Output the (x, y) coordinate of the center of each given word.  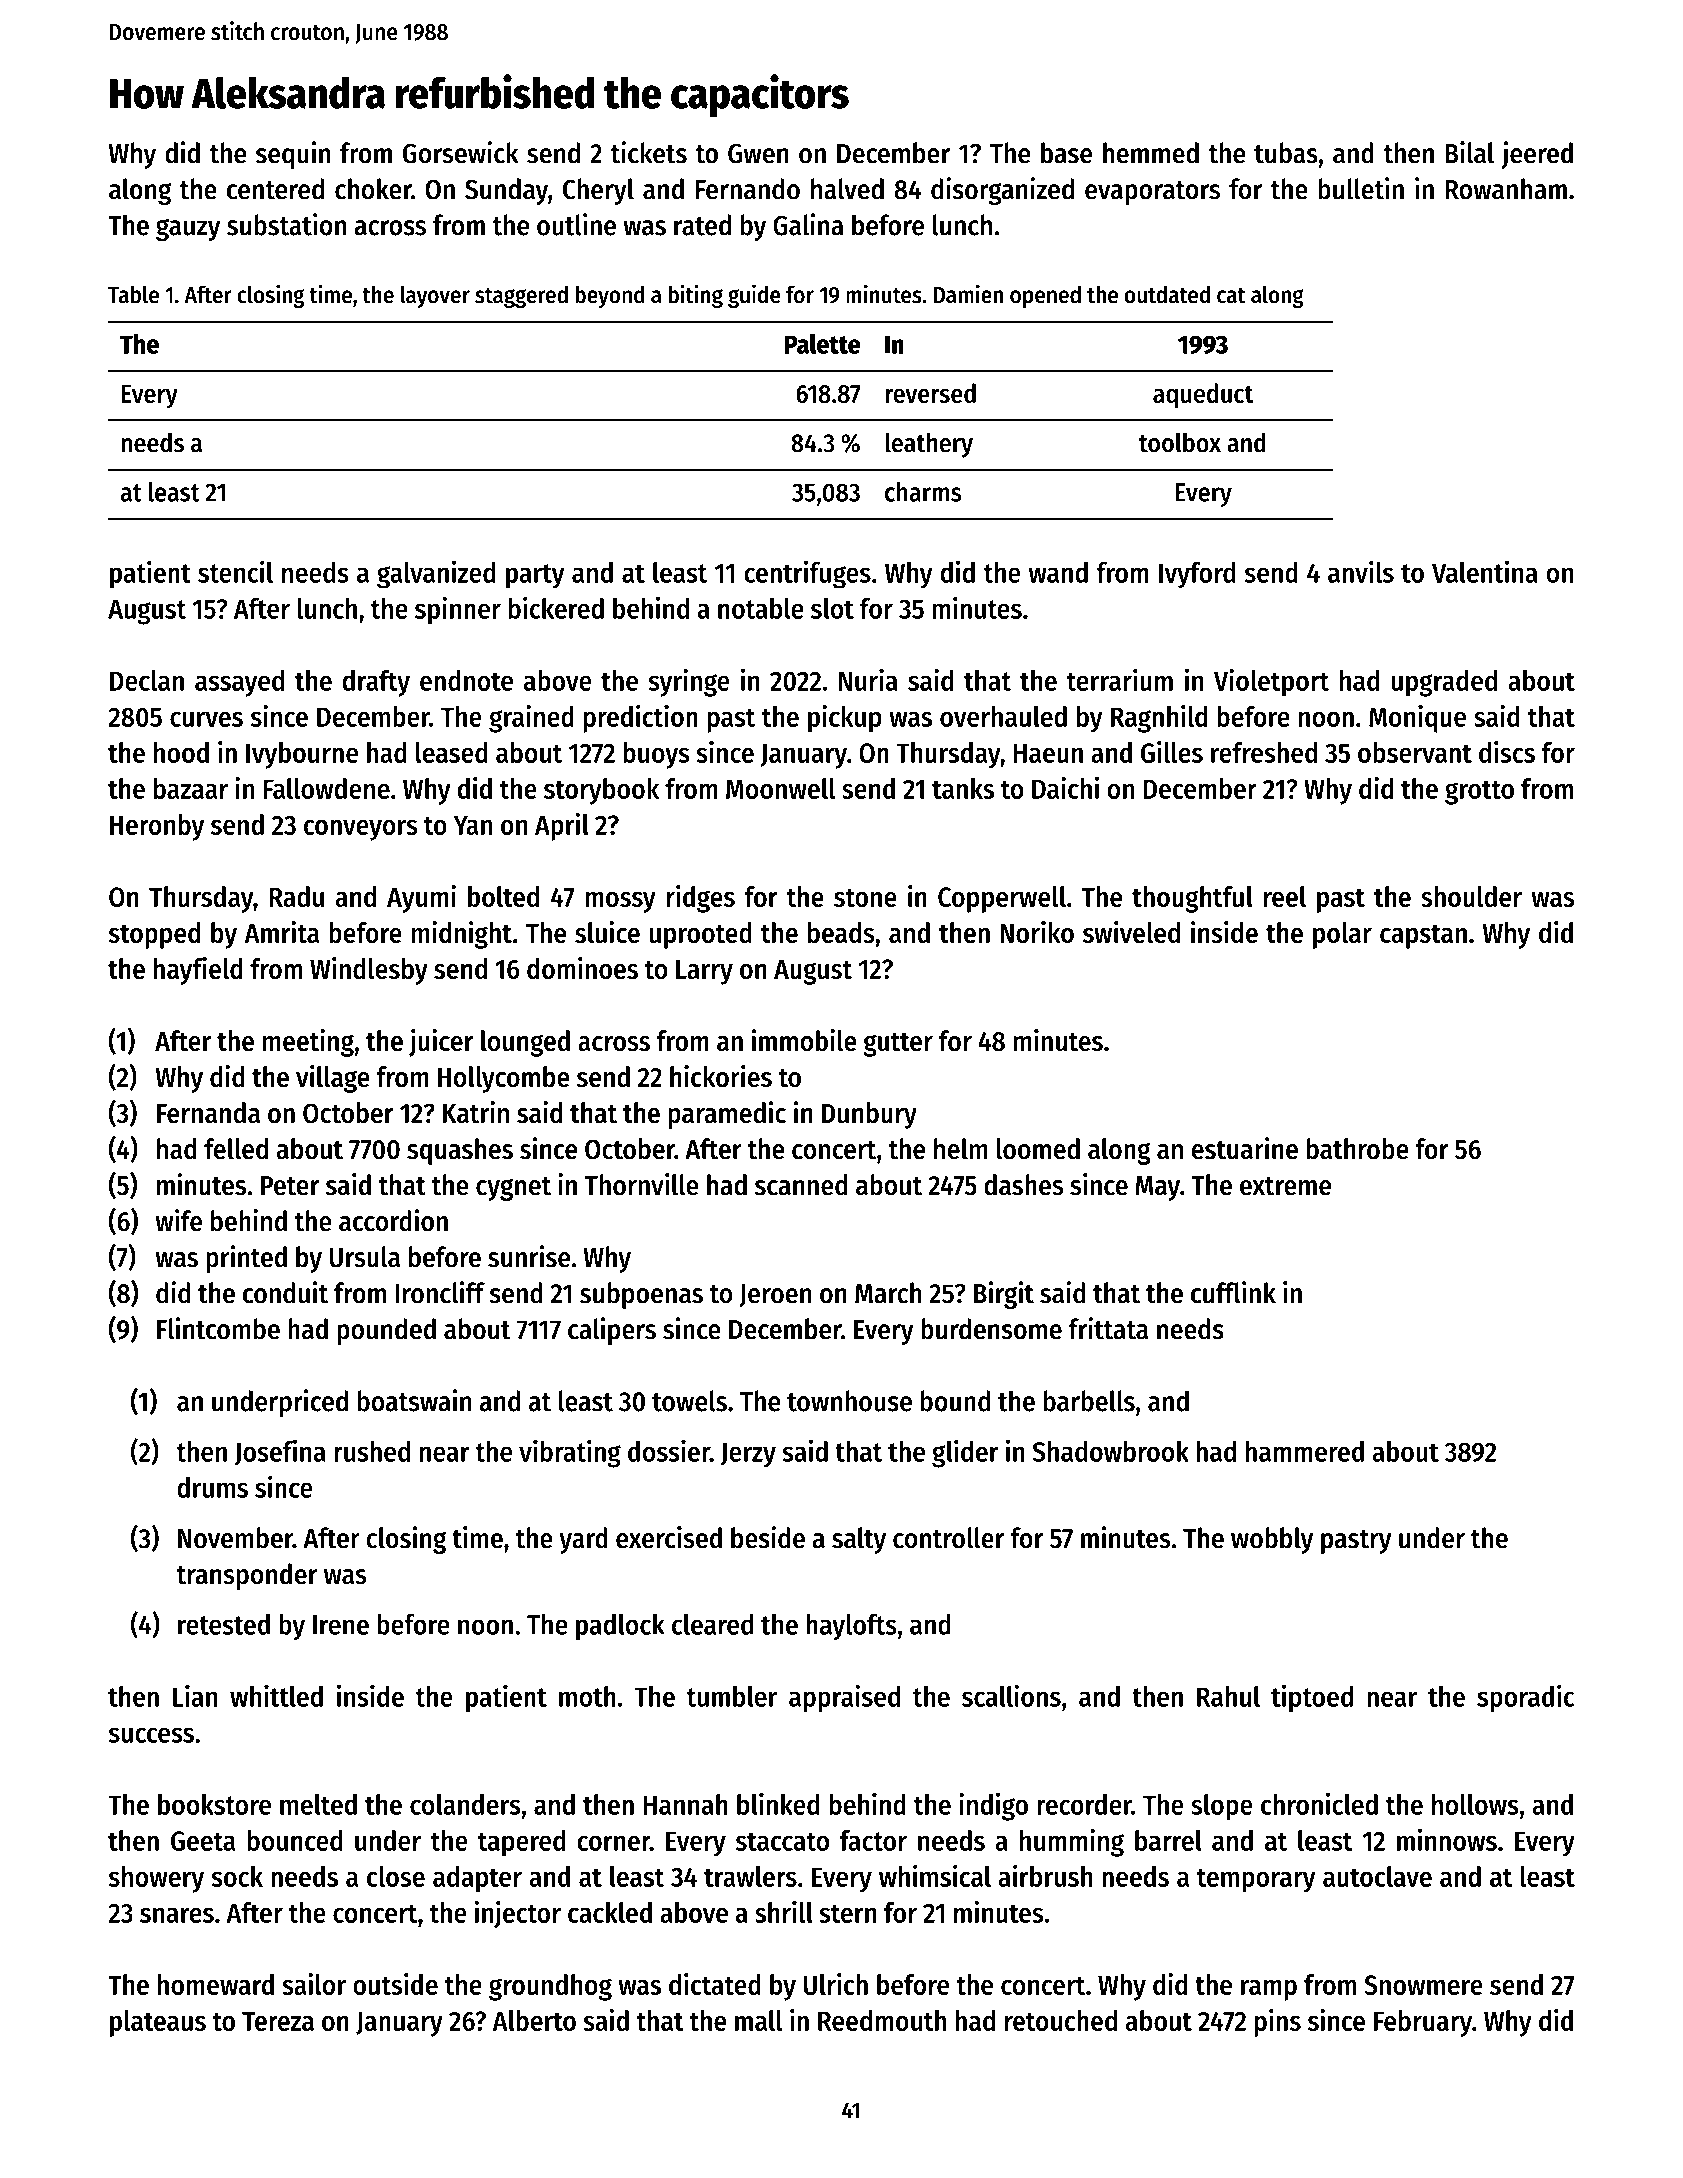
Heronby (157, 827)
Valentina (1485, 571)
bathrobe (1358, 1149)
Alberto (534, 2020)
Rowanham (1506, 189)
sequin (293, 155)
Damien (968, 294)
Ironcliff (440, 1292)
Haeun (1048, 753)
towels (689, 1401)
